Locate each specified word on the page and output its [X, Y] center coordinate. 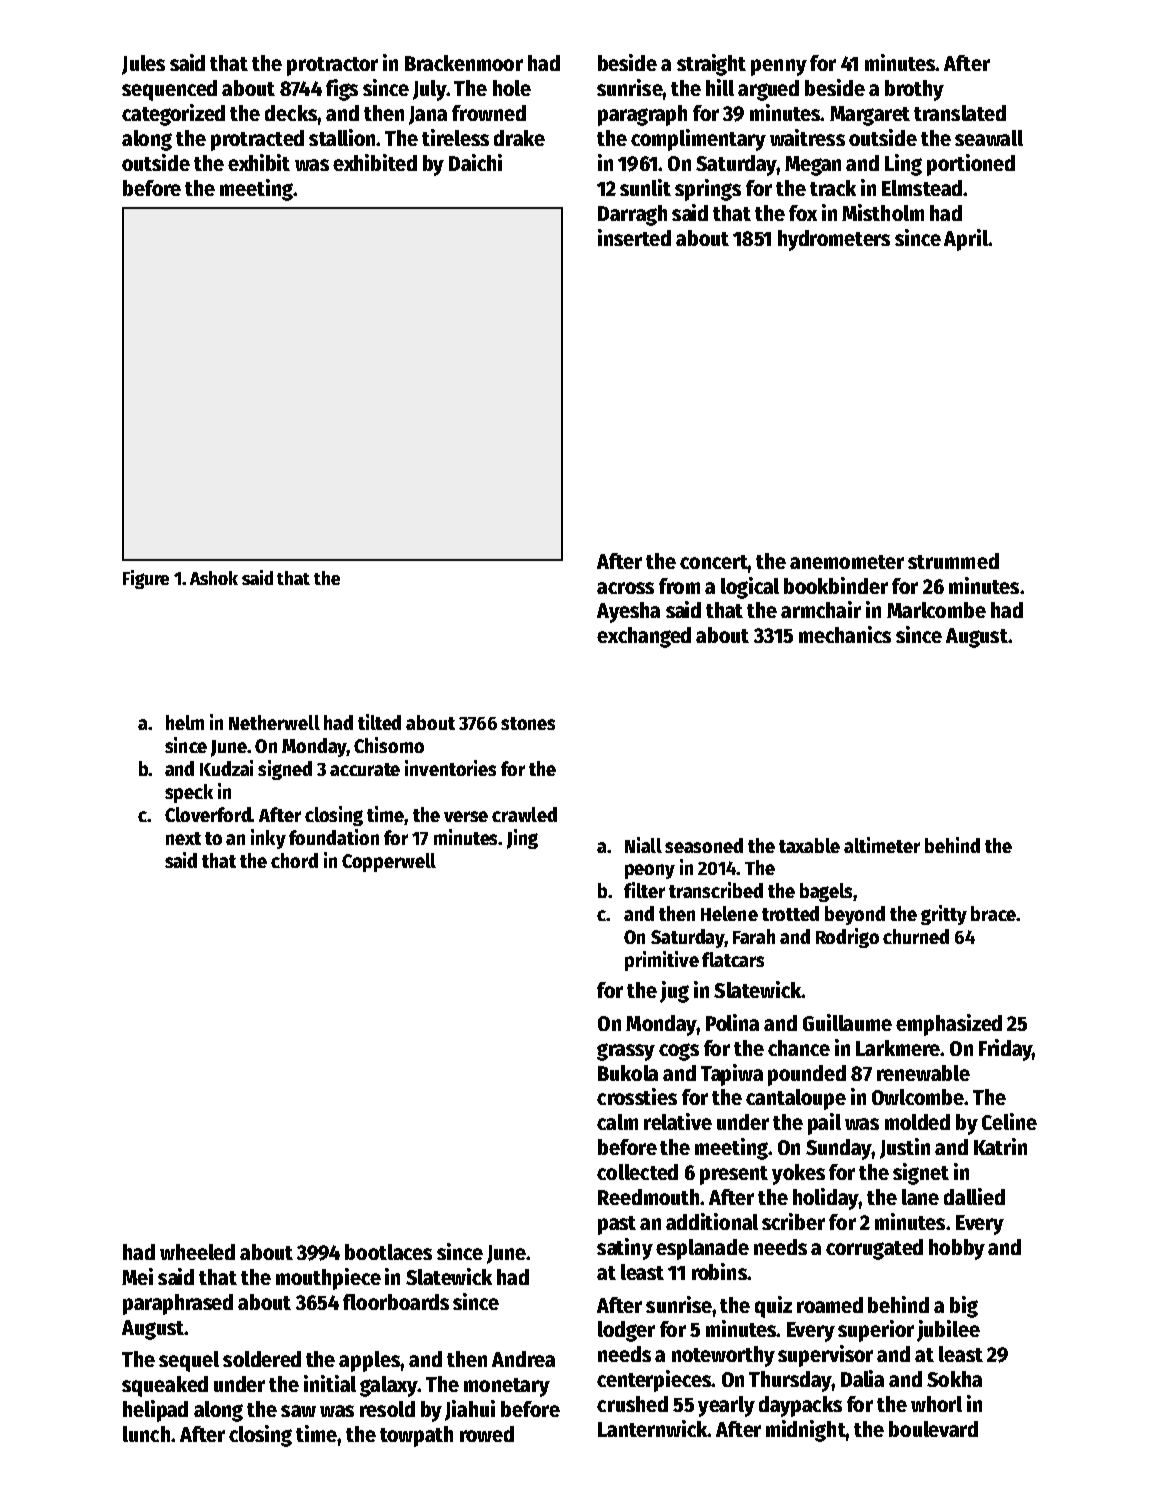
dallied [974, 1196]
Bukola [628, 1073]
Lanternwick [652, 1428]
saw [298, 1411]
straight [711, 65]
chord [294, 860]
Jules [143, 65]
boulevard [933, 1429]
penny [779, 67]
